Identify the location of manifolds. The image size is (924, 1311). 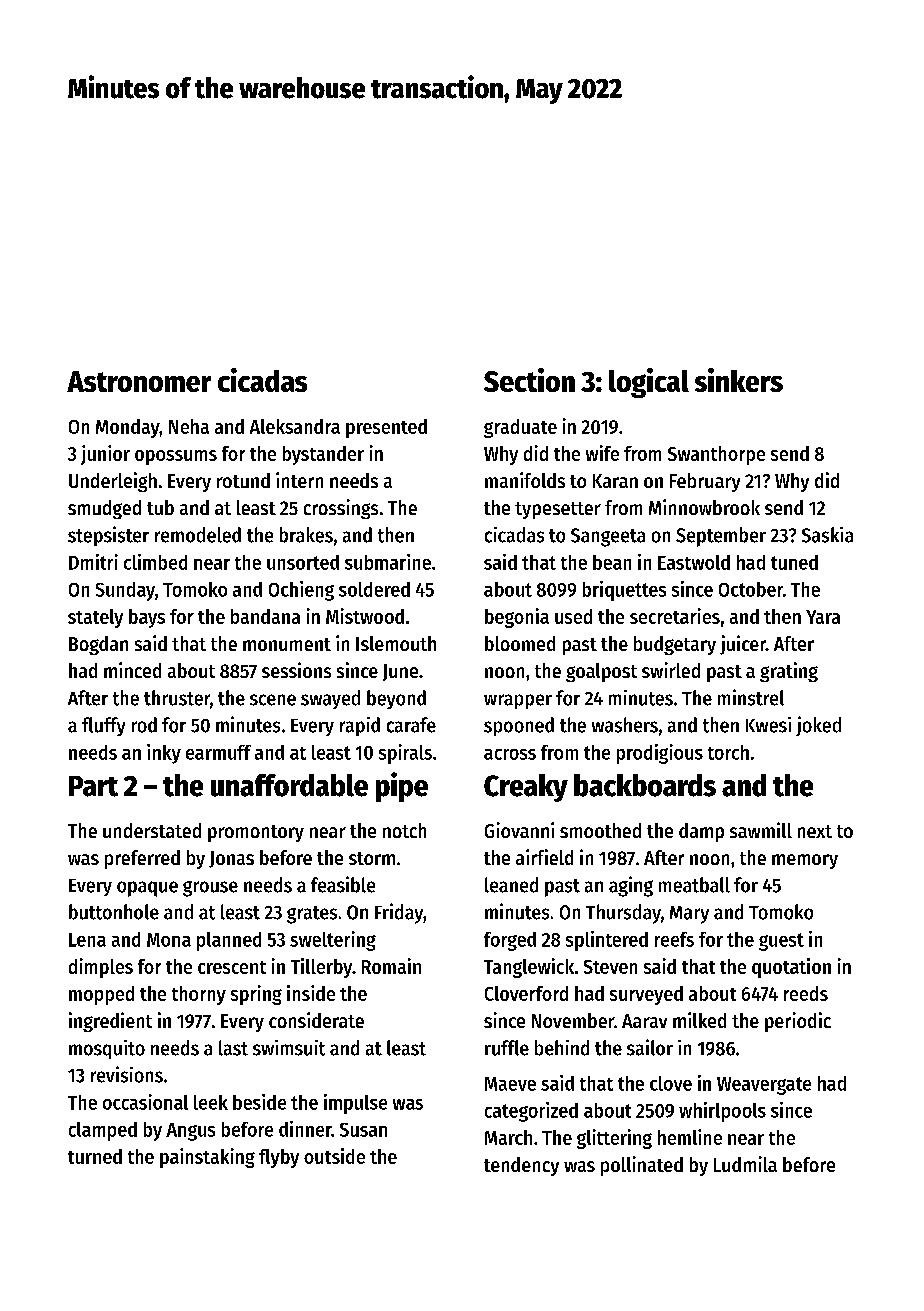
(525, 480).
